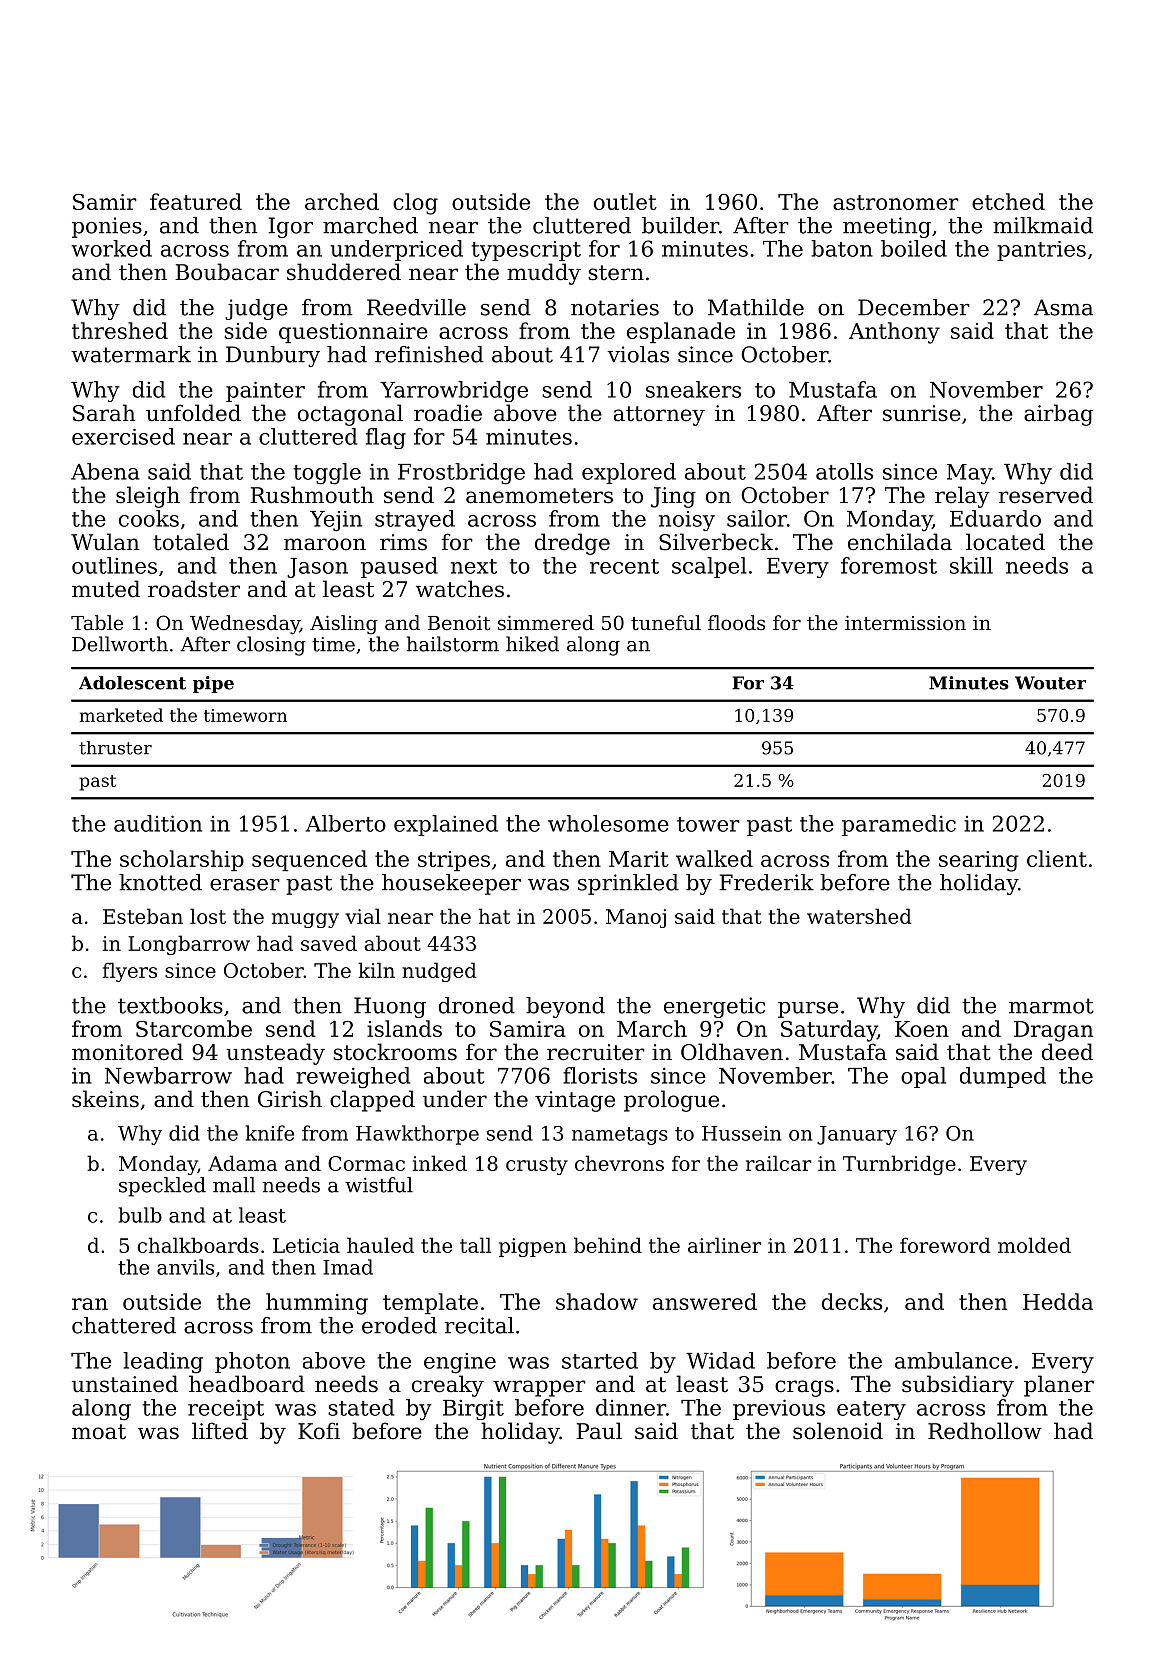  What do you see at coordinates (629, 473) in the document?
I see `explored` at bounding box center [629, 473].
